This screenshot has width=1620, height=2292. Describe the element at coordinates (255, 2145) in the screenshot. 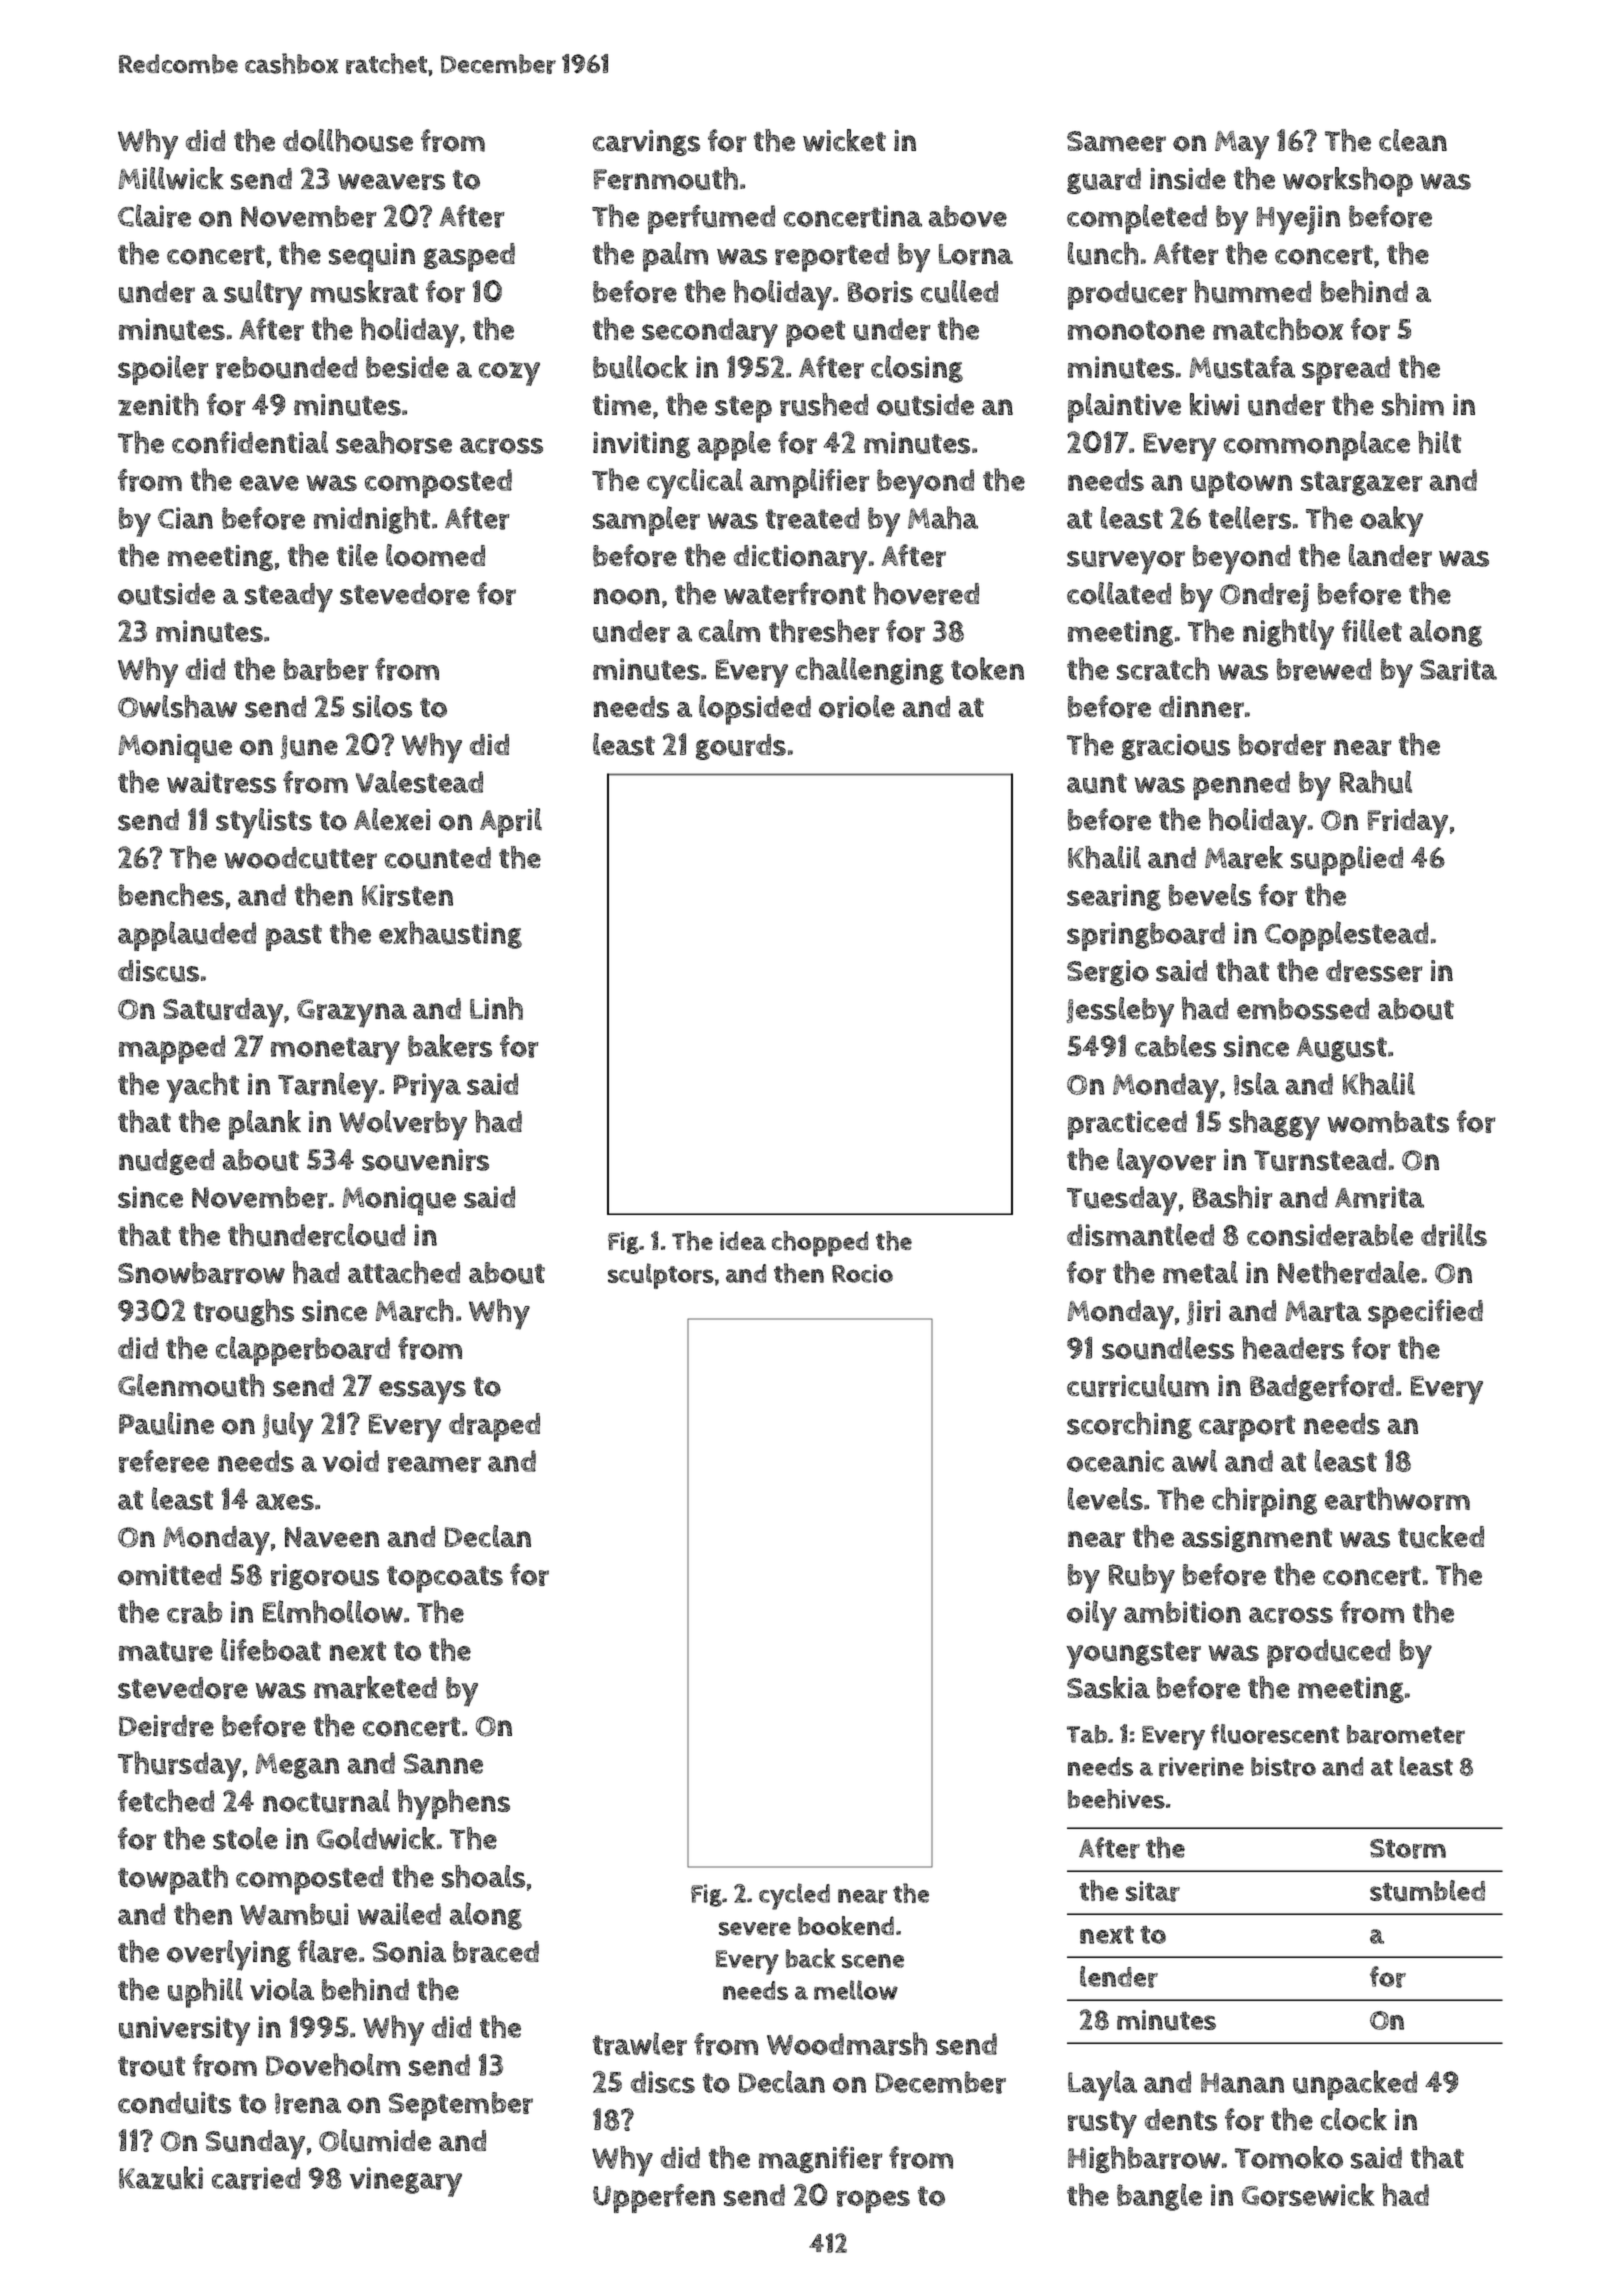

I see `Sunday` at that location.
